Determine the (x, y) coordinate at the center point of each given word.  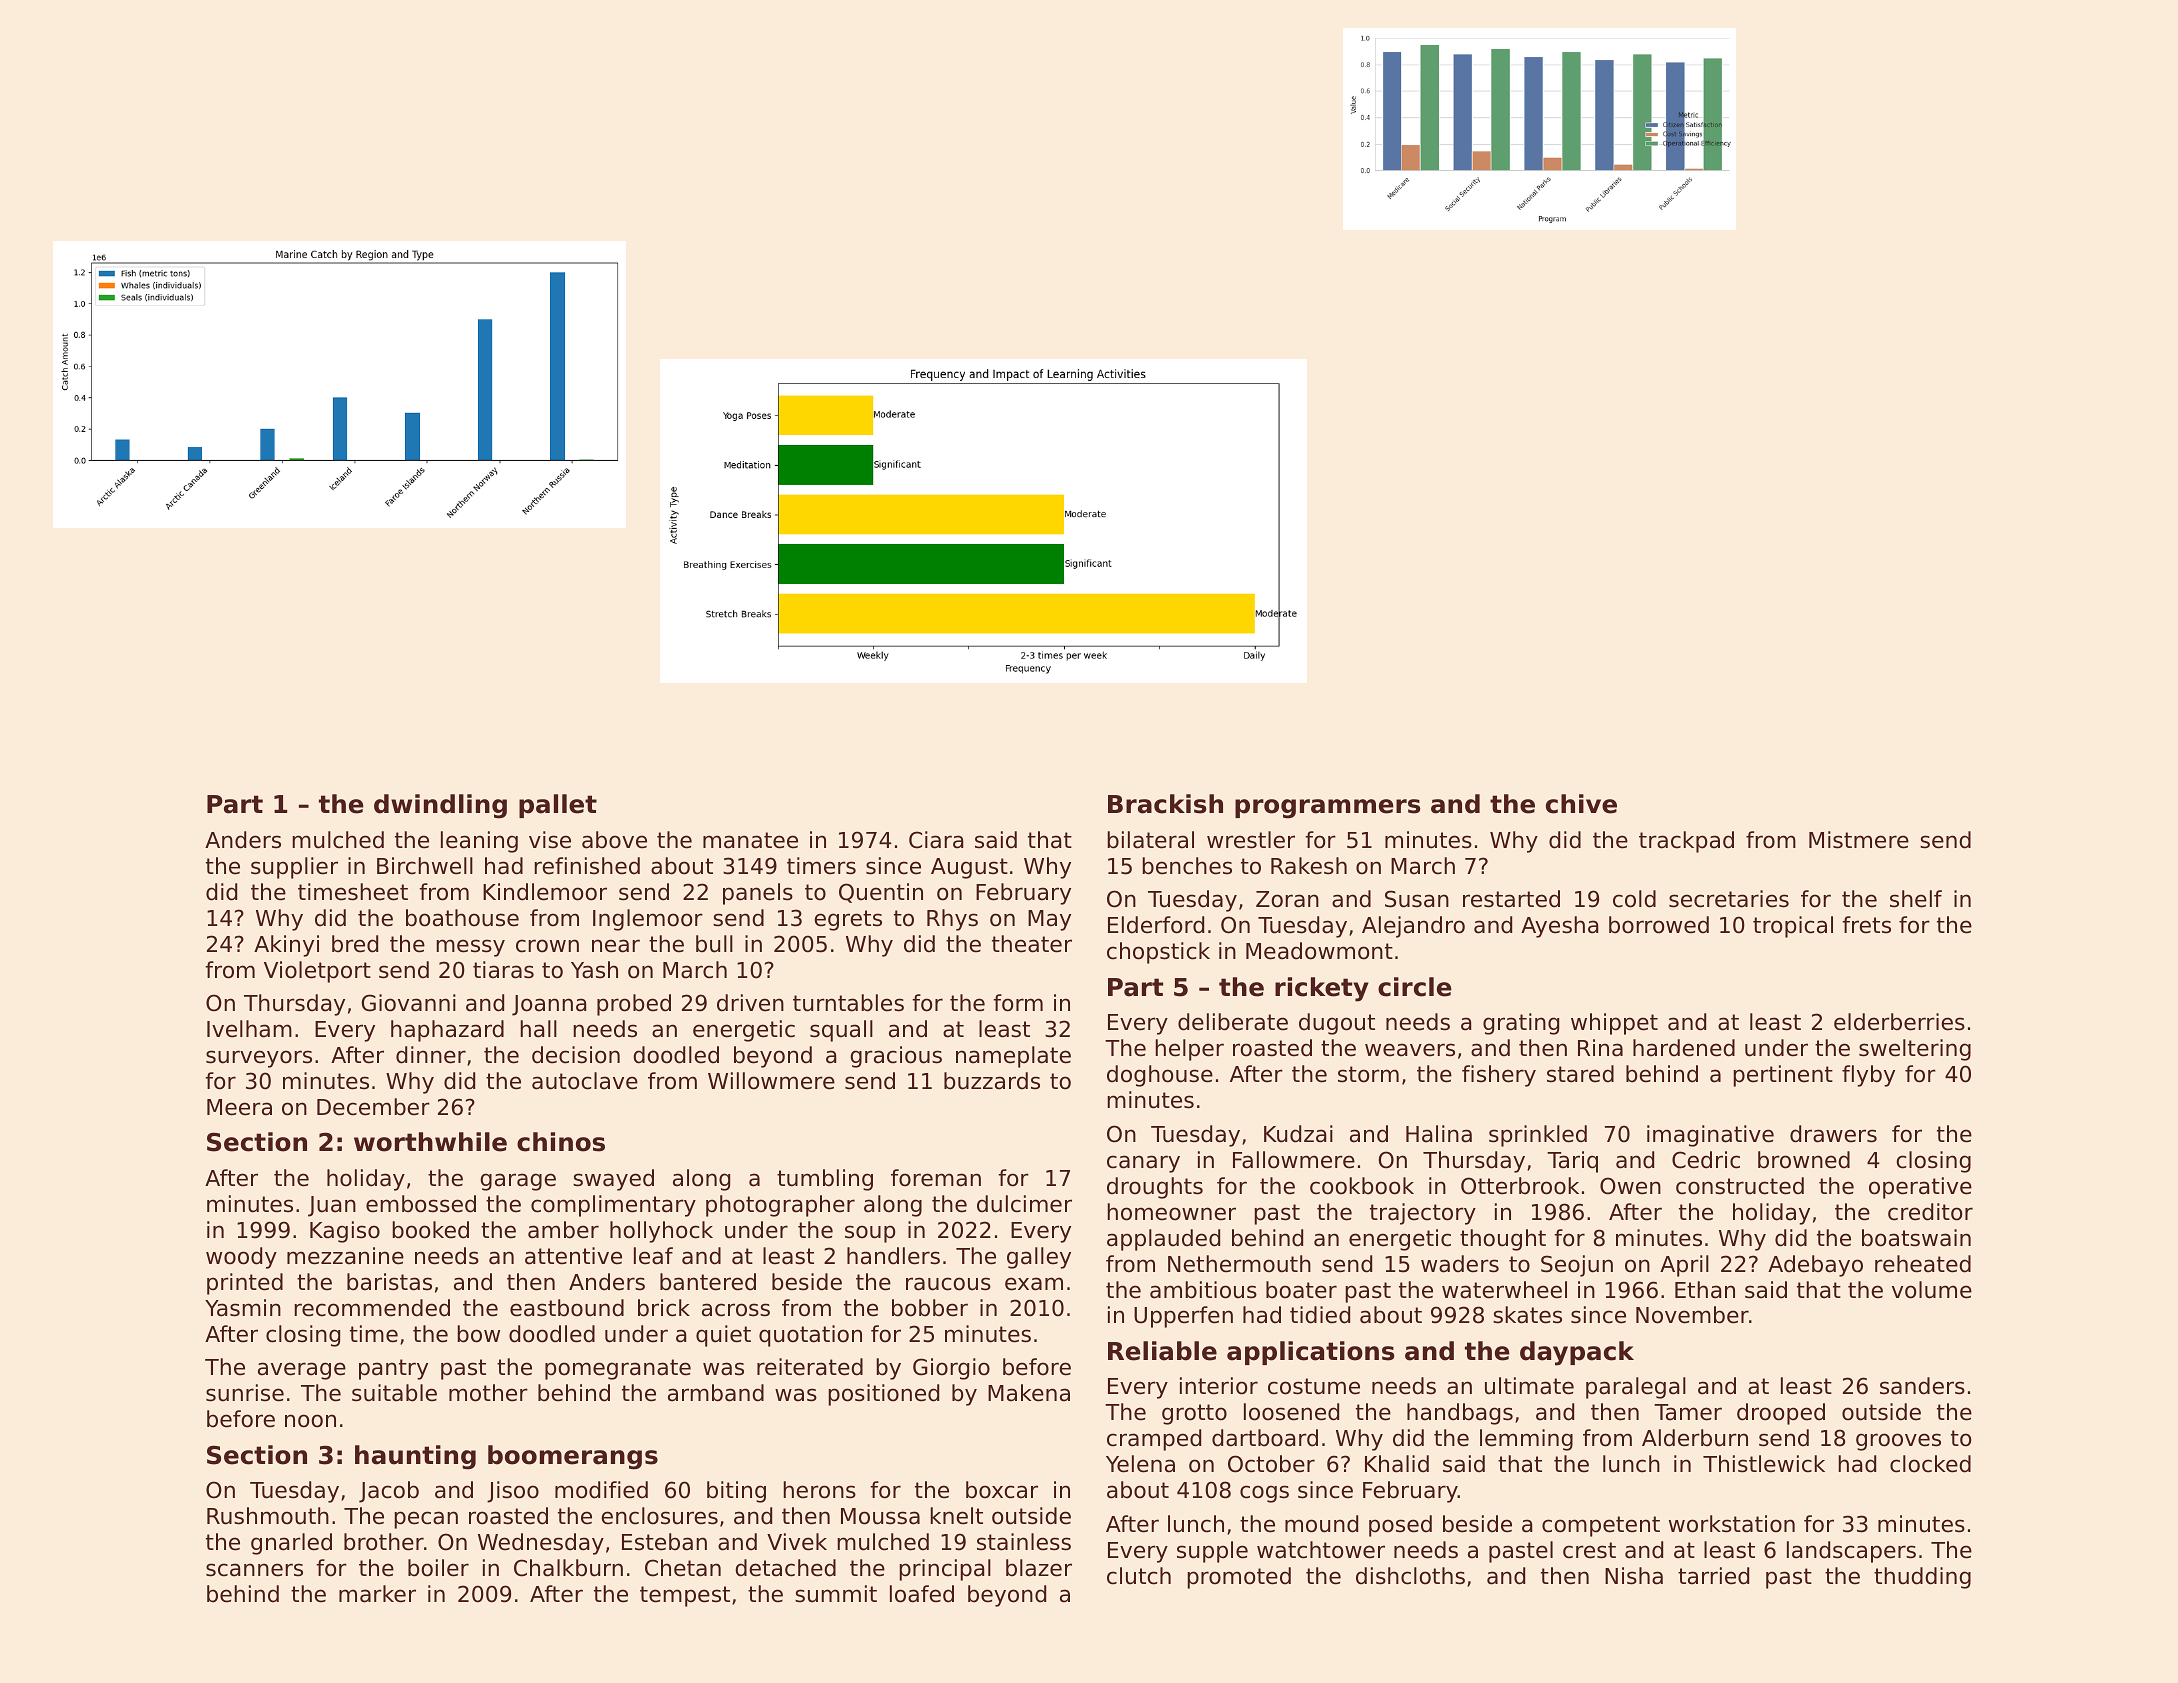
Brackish (1165, 804)
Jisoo (513, 1492)
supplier (294, 868)
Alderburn (1695, 1438)
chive (1581, 804)
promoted (1239, 1578)
